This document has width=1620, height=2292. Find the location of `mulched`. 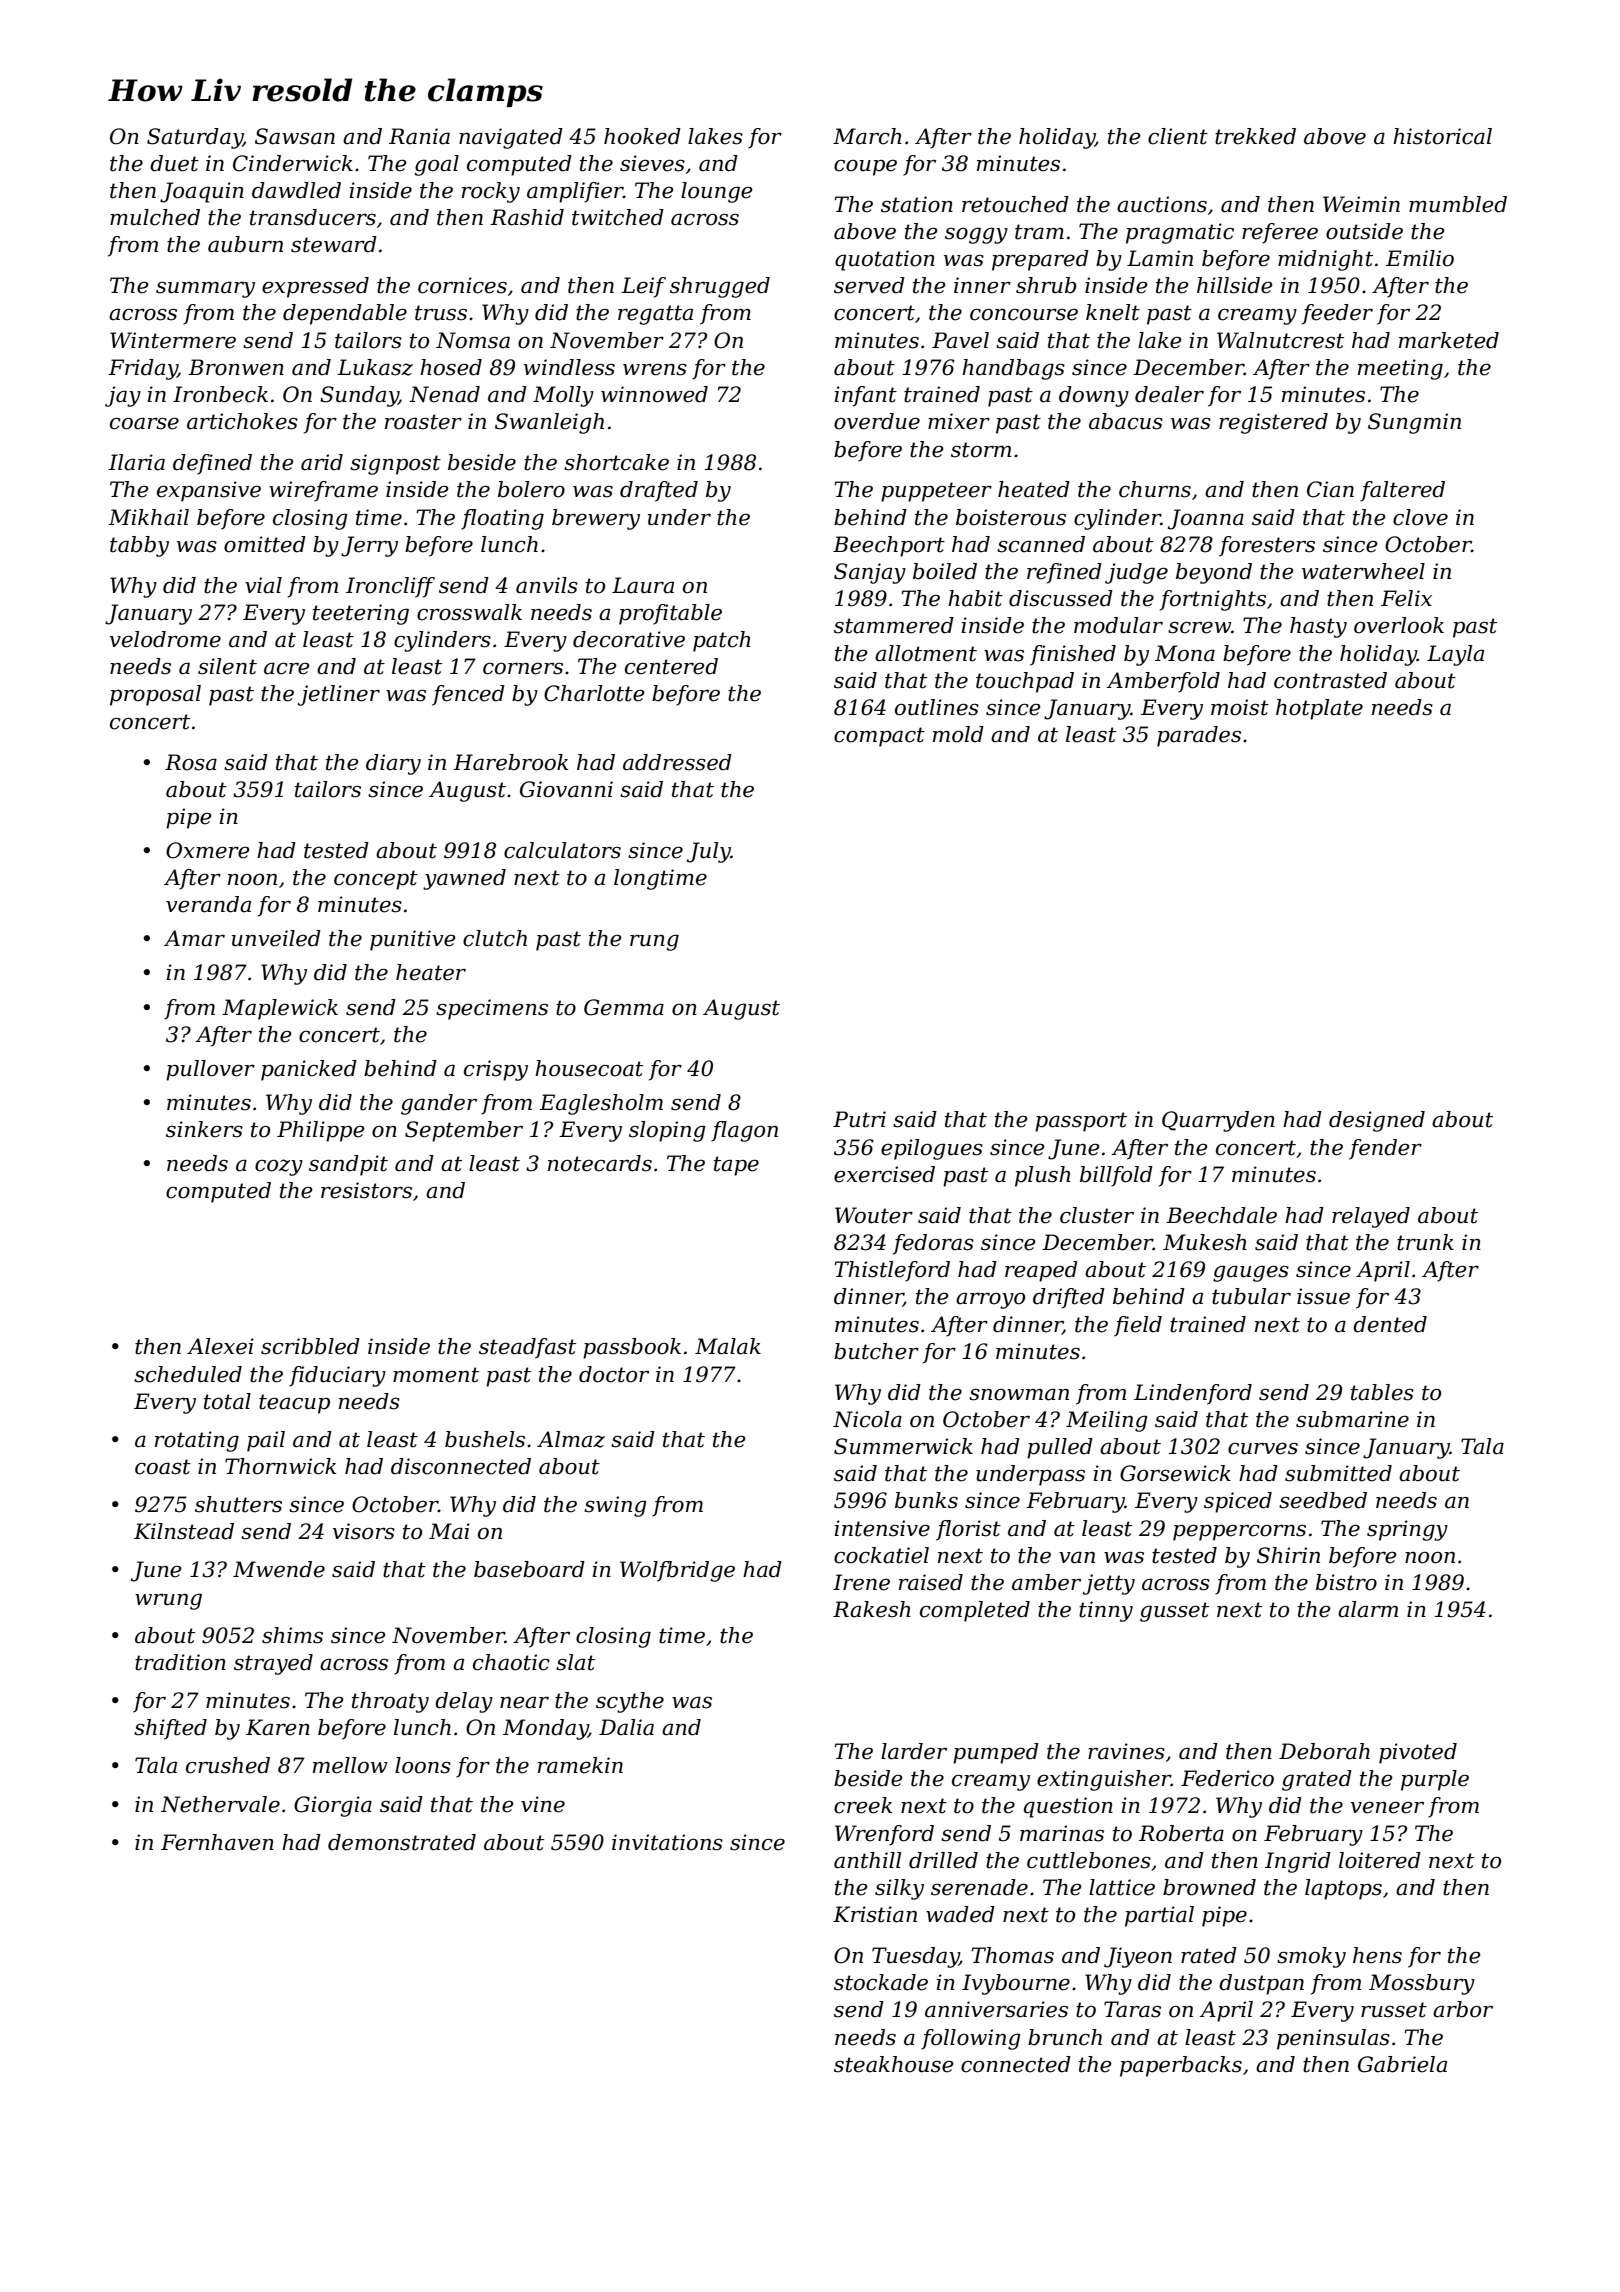

mulched is located at coordinates (155, 217).
